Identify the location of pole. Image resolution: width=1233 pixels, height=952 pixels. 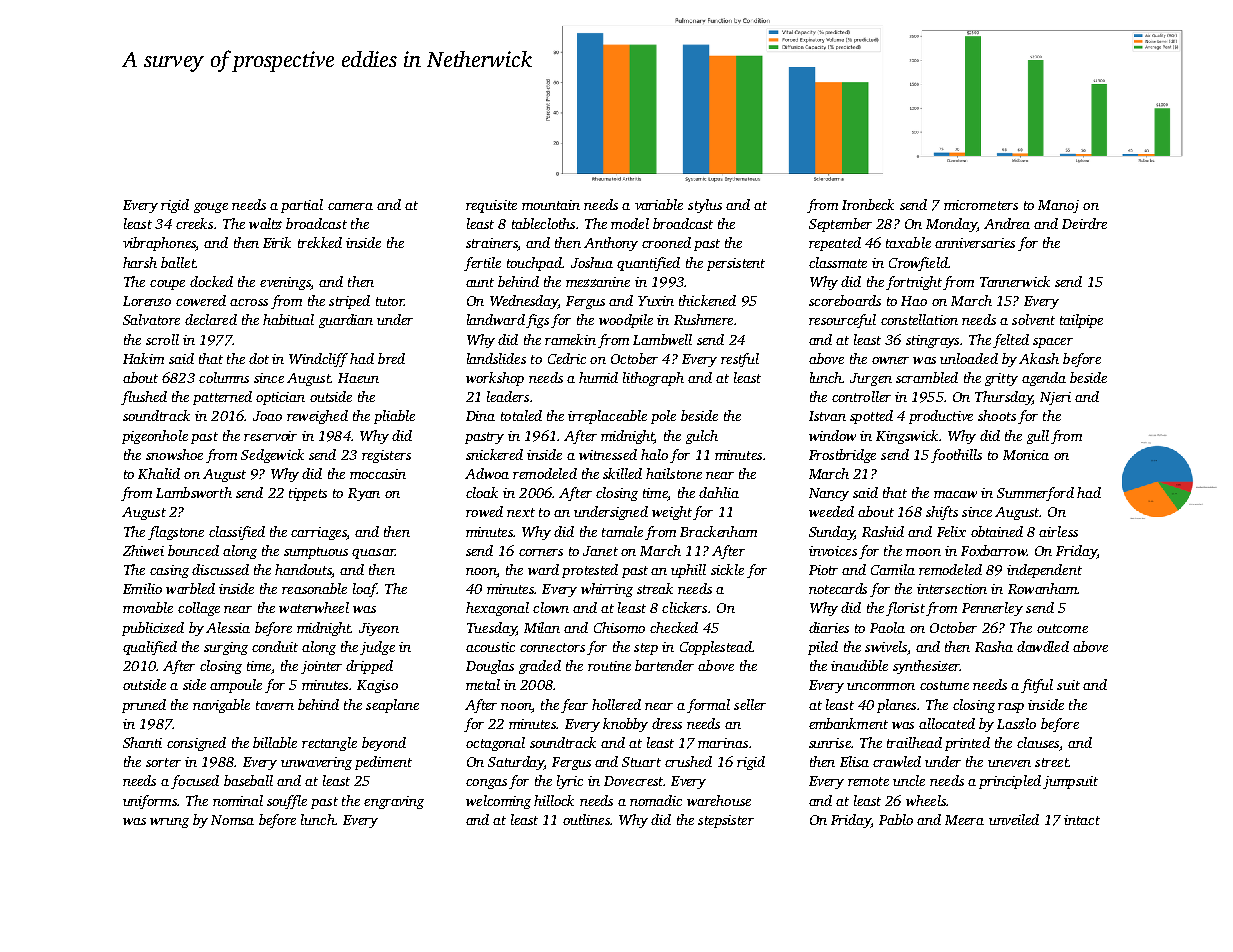
(663, 417).
